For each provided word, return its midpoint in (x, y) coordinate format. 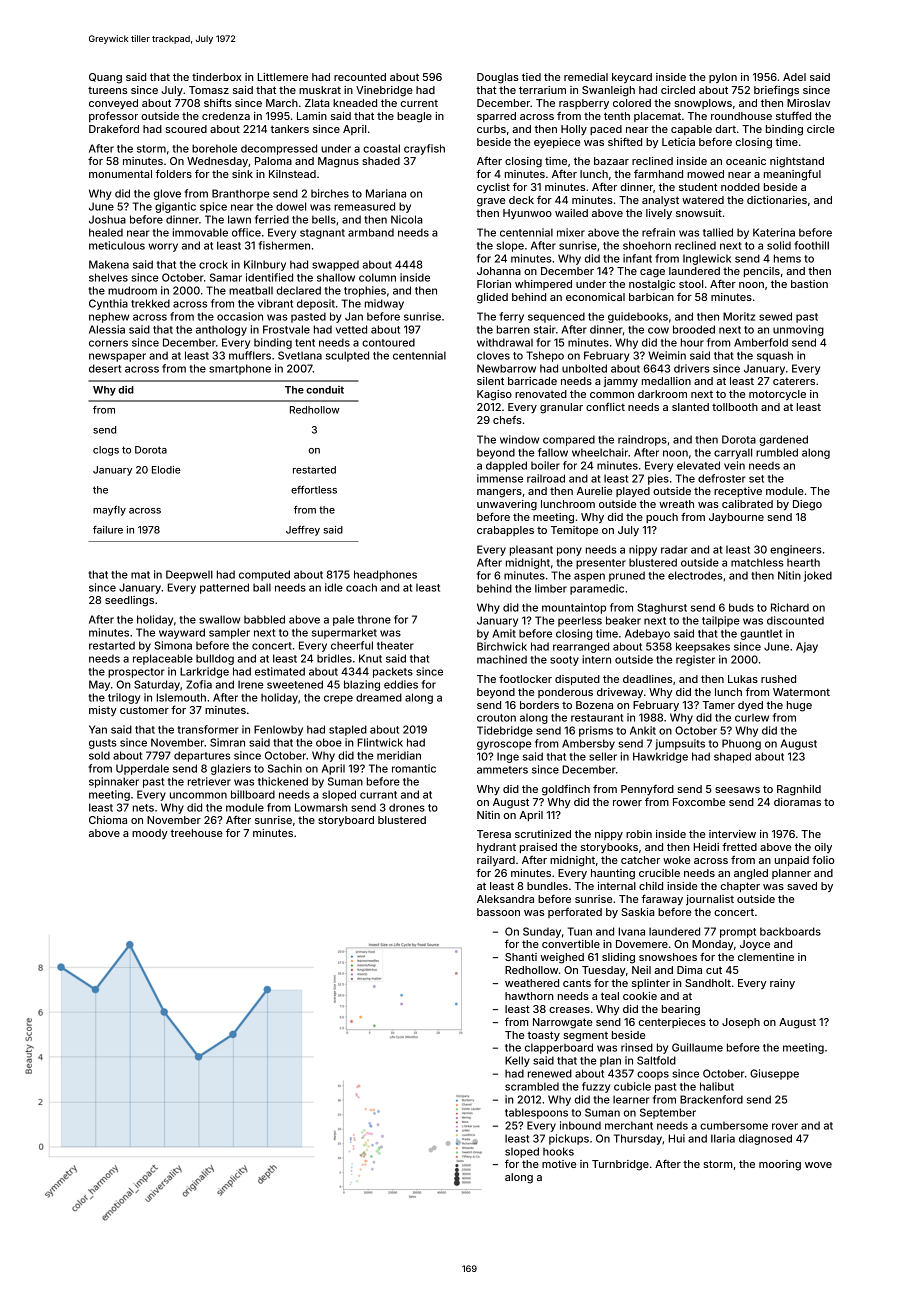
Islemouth (181, 697)
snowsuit (699, 213)
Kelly (517, 1061)
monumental (120, 174)
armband (371, 232)
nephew (109, 317)
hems (787, 258)
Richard (790, 607)
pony (569, 551)
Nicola (407, 219)
